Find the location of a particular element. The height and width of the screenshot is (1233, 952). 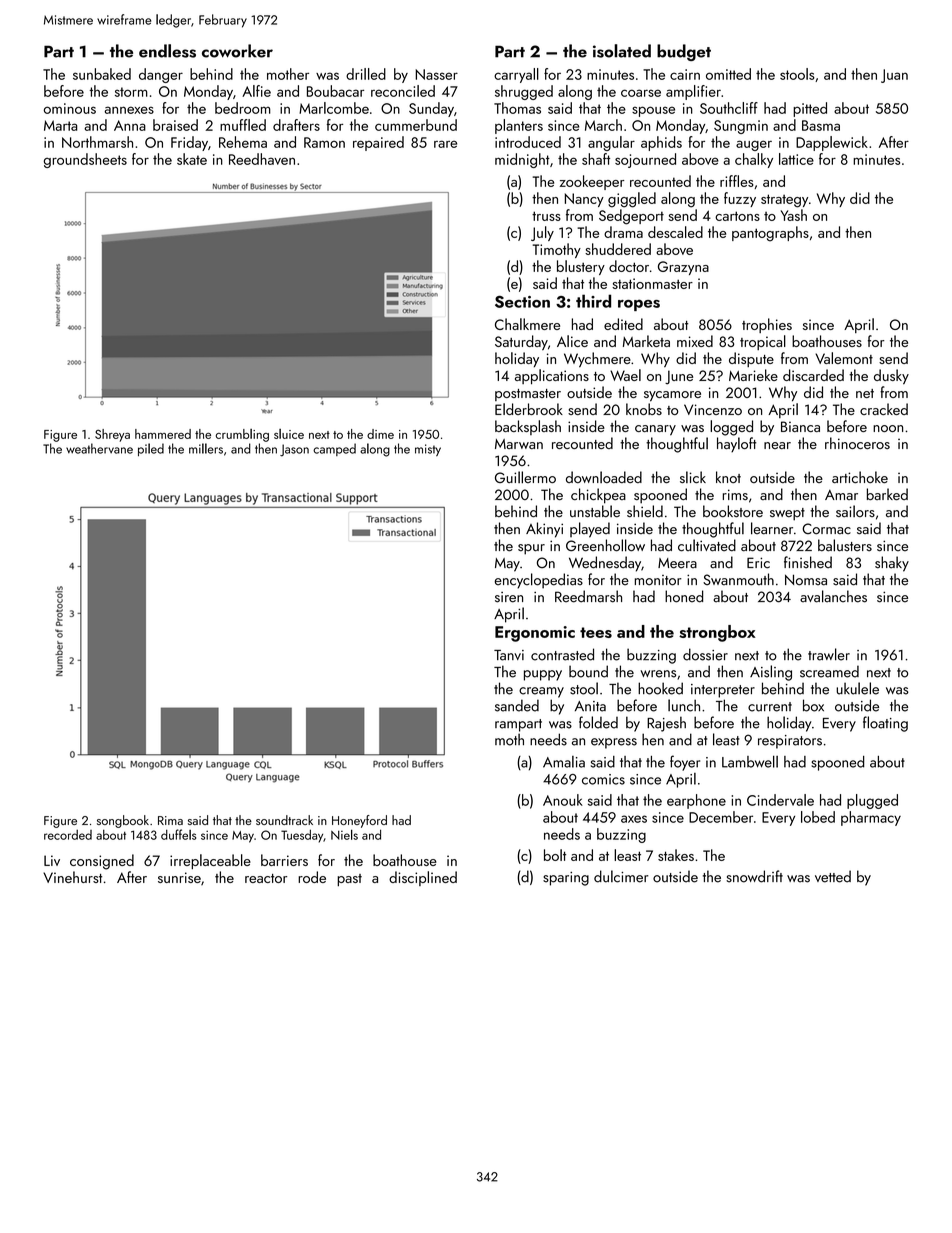

Anouk is located at coordinates (563, 800).
